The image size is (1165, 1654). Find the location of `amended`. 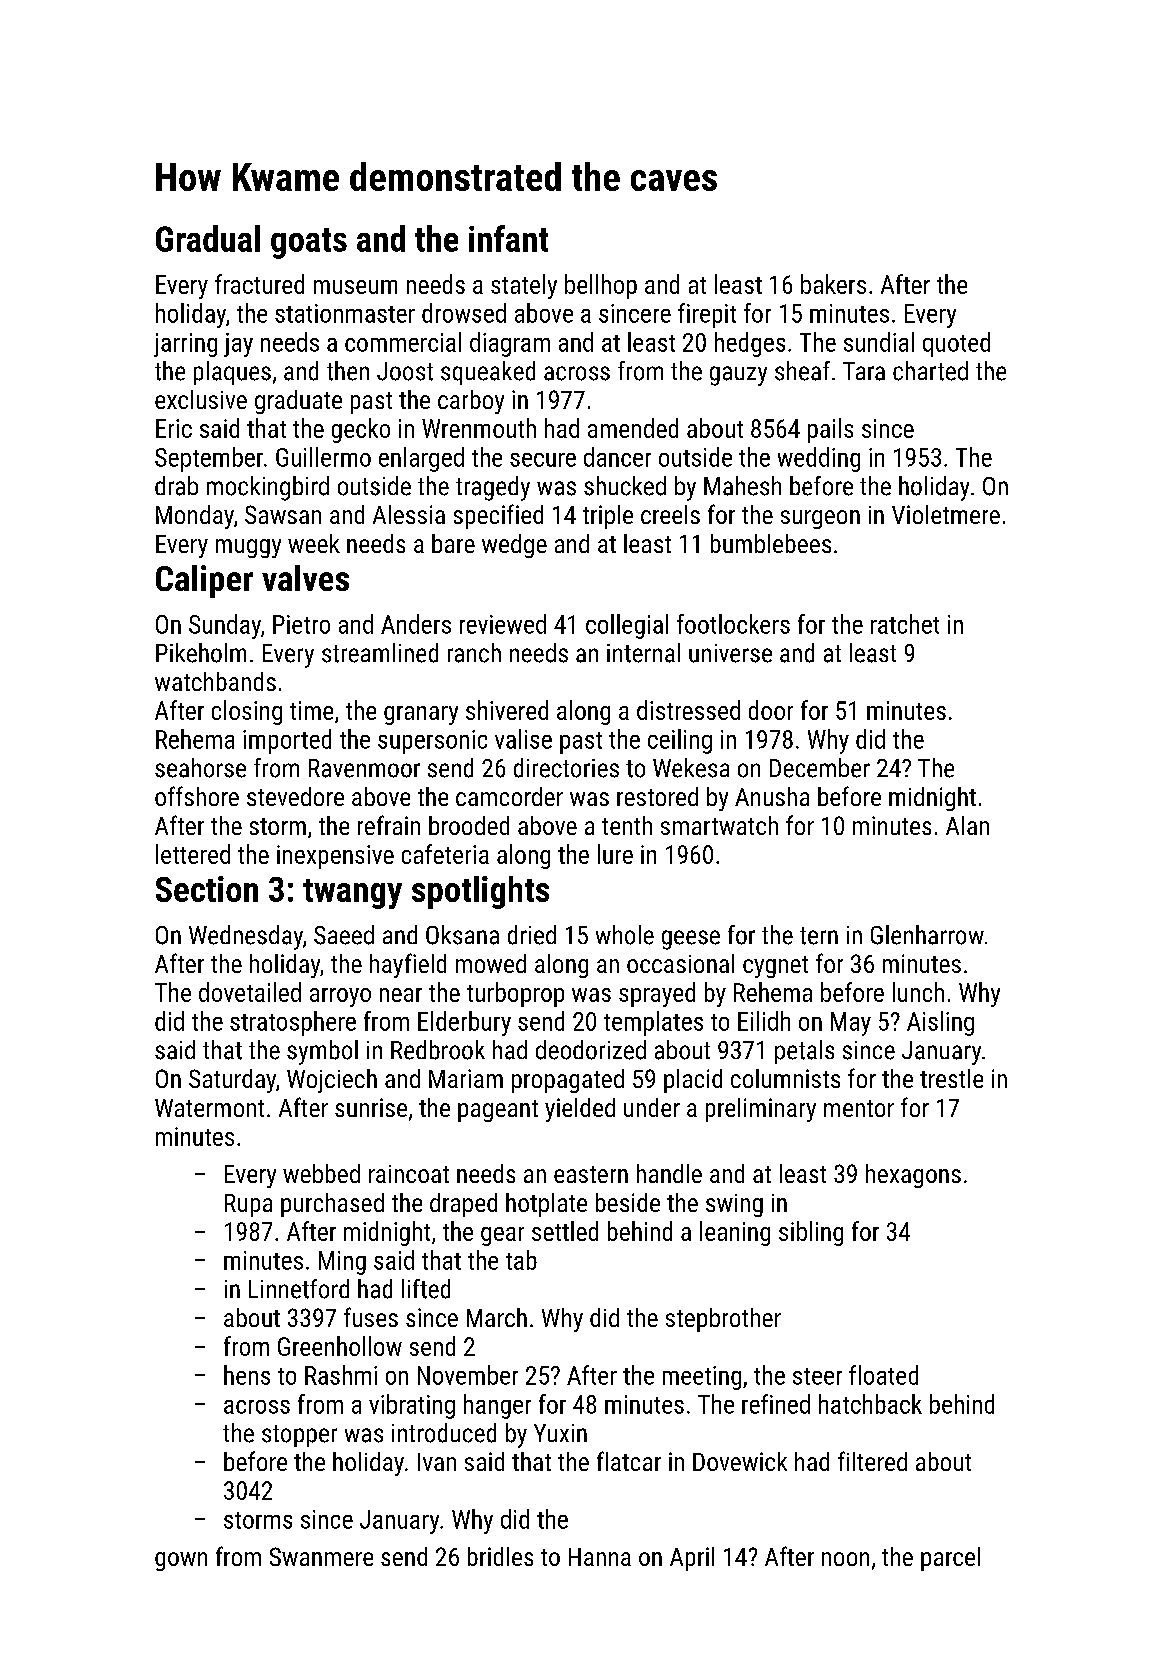

amended is located at coordinates (633, 428).
